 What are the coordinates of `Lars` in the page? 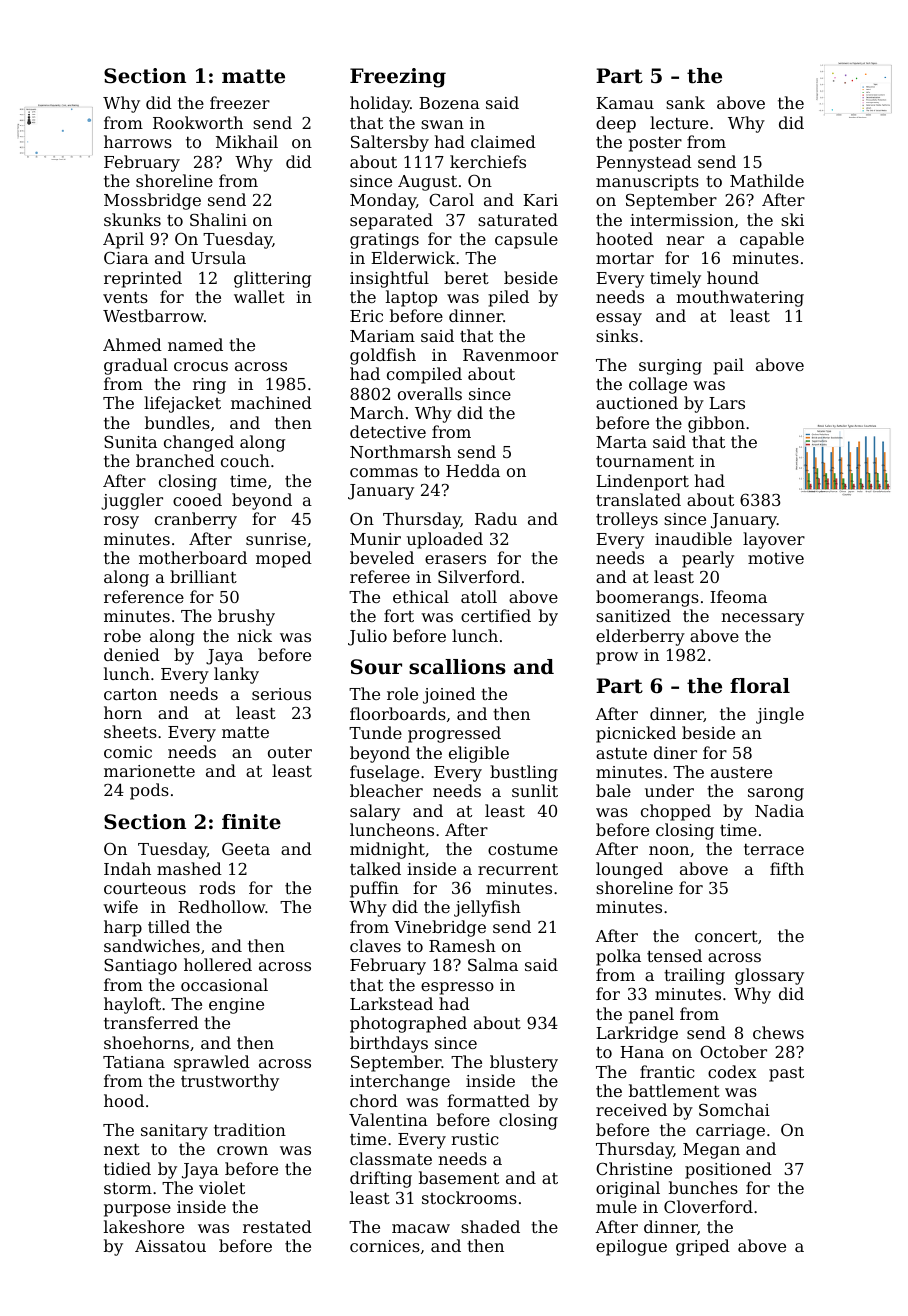 It's located at (727, 403).
